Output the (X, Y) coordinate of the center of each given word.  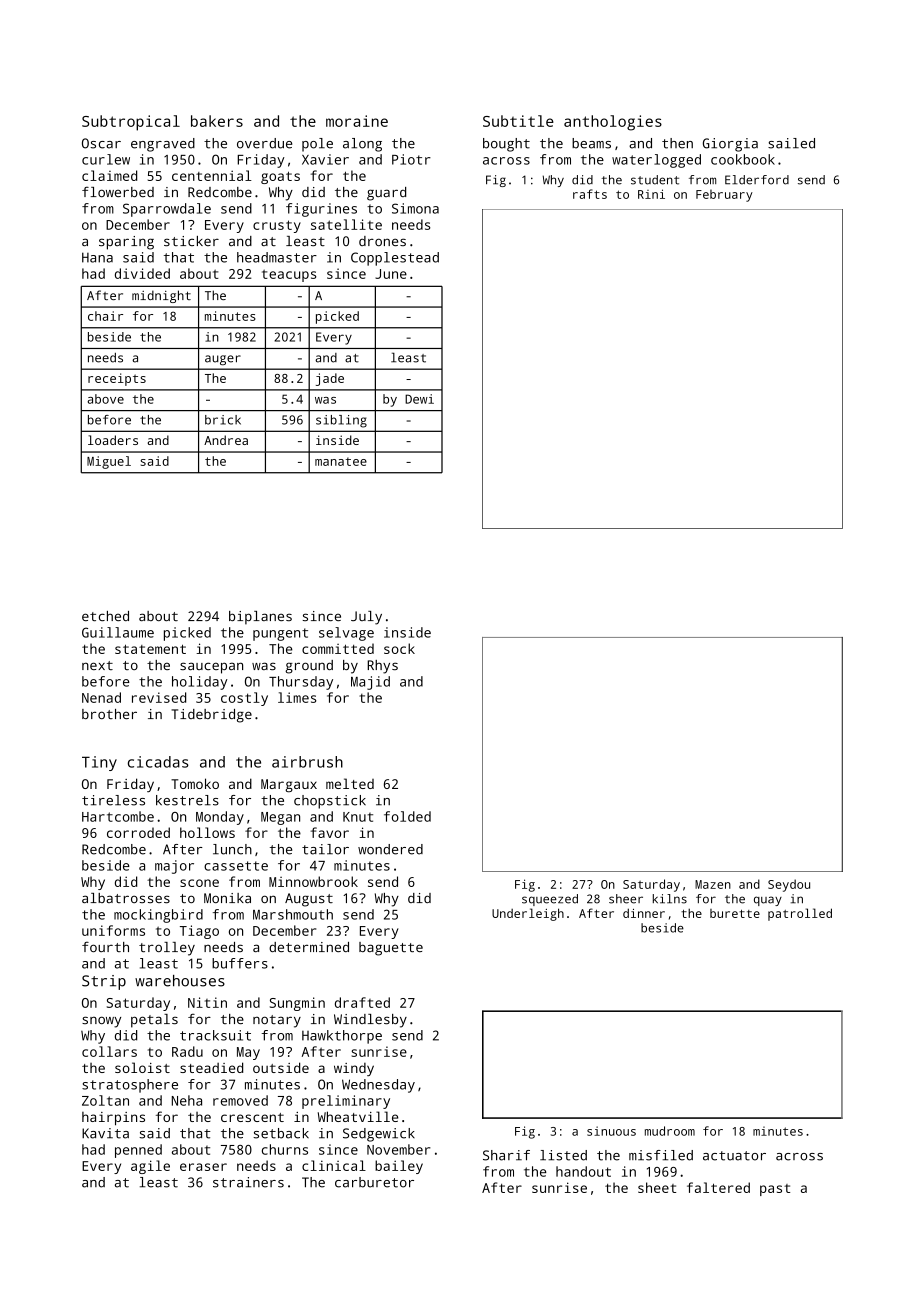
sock (399, 648)
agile (150, 1167)
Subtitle (518, 121)
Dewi (419, 399)
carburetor (374, 1182)
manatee (341, 461)
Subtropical (131, 123)
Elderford (757, 180)
